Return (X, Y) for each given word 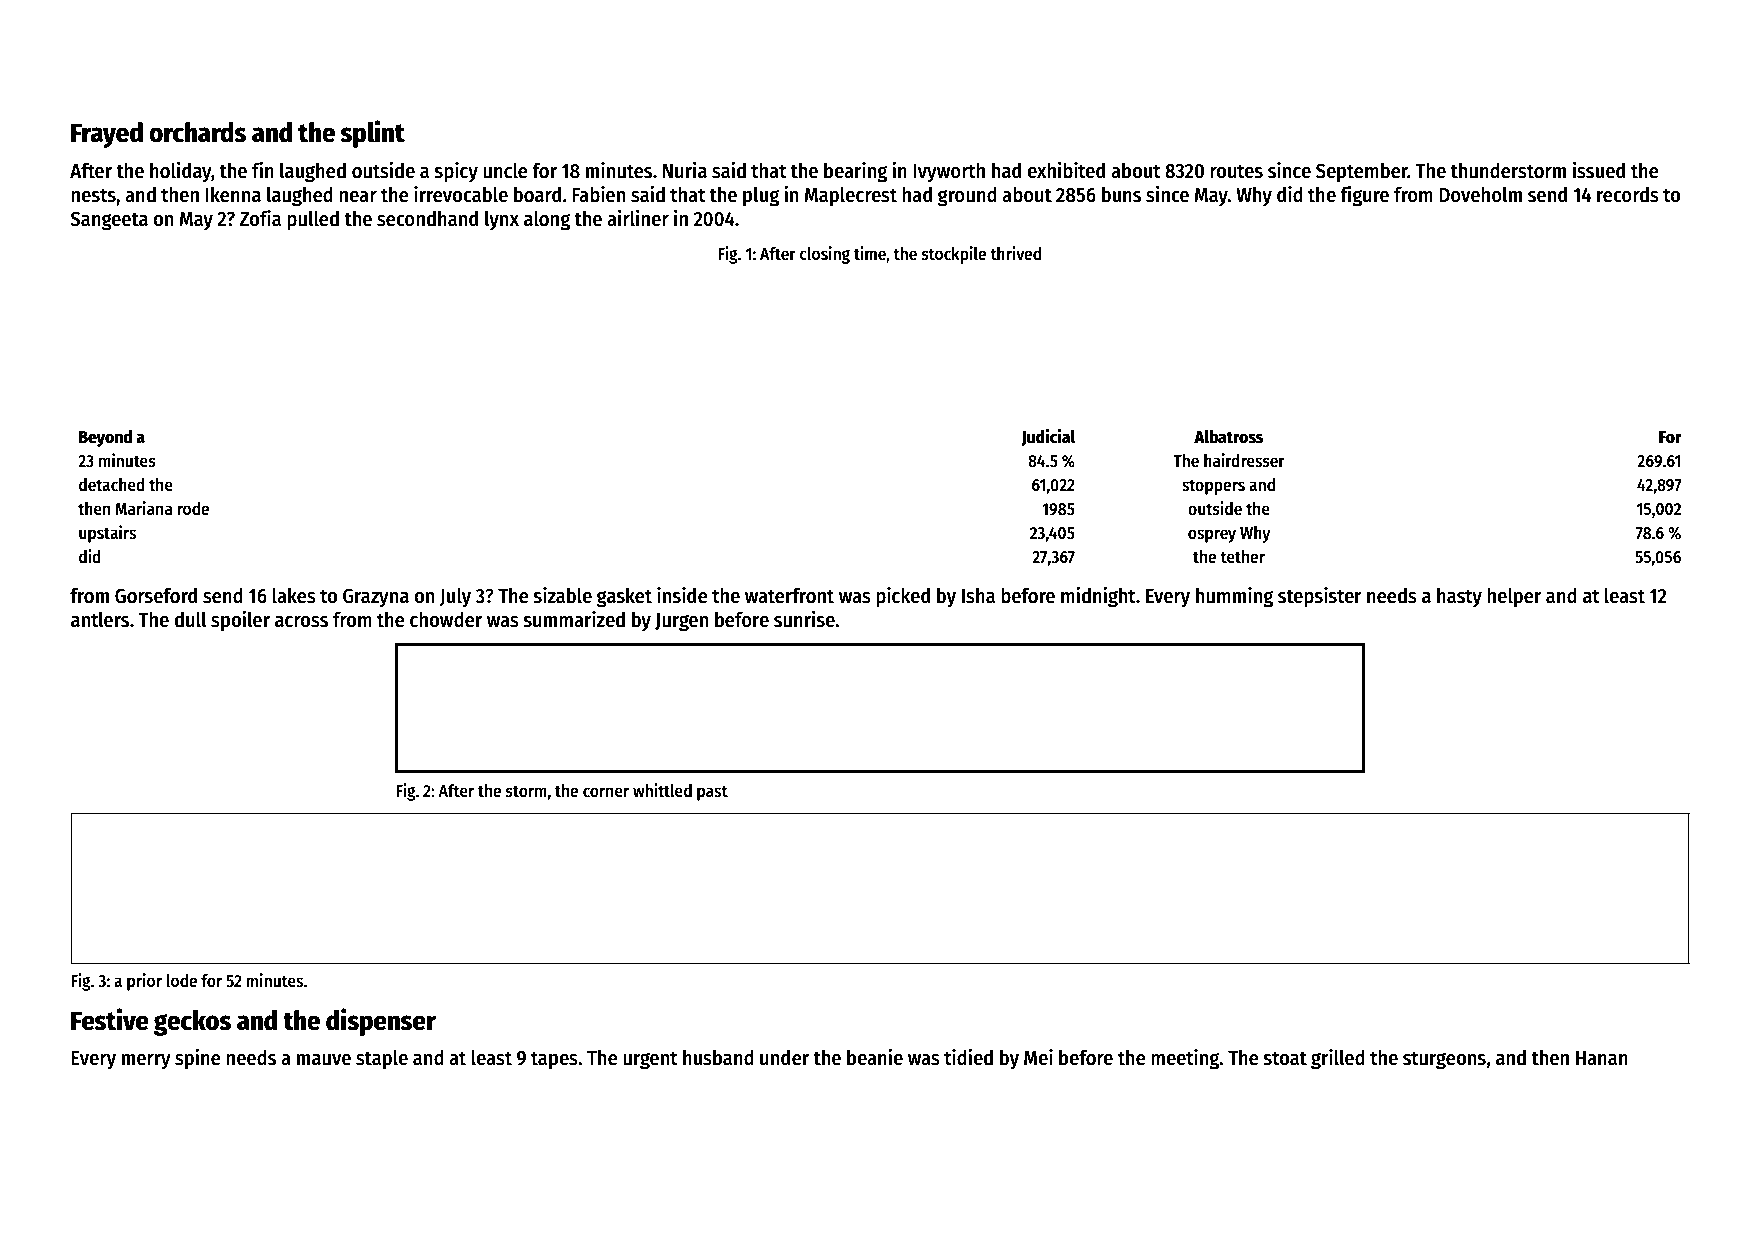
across (301, 622)
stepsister (1320, 597)
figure (1364, 196)
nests (93, 195)
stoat (1285, 1058)
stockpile (954, 255)
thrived (1015, 253)
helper (1514, 597)
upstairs (107, 534)
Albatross (1228, 437)
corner (606, 792)
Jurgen (681, 622)
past (712, 793)
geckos (192, 1023)
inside (682, 595)
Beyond (105, 438)
